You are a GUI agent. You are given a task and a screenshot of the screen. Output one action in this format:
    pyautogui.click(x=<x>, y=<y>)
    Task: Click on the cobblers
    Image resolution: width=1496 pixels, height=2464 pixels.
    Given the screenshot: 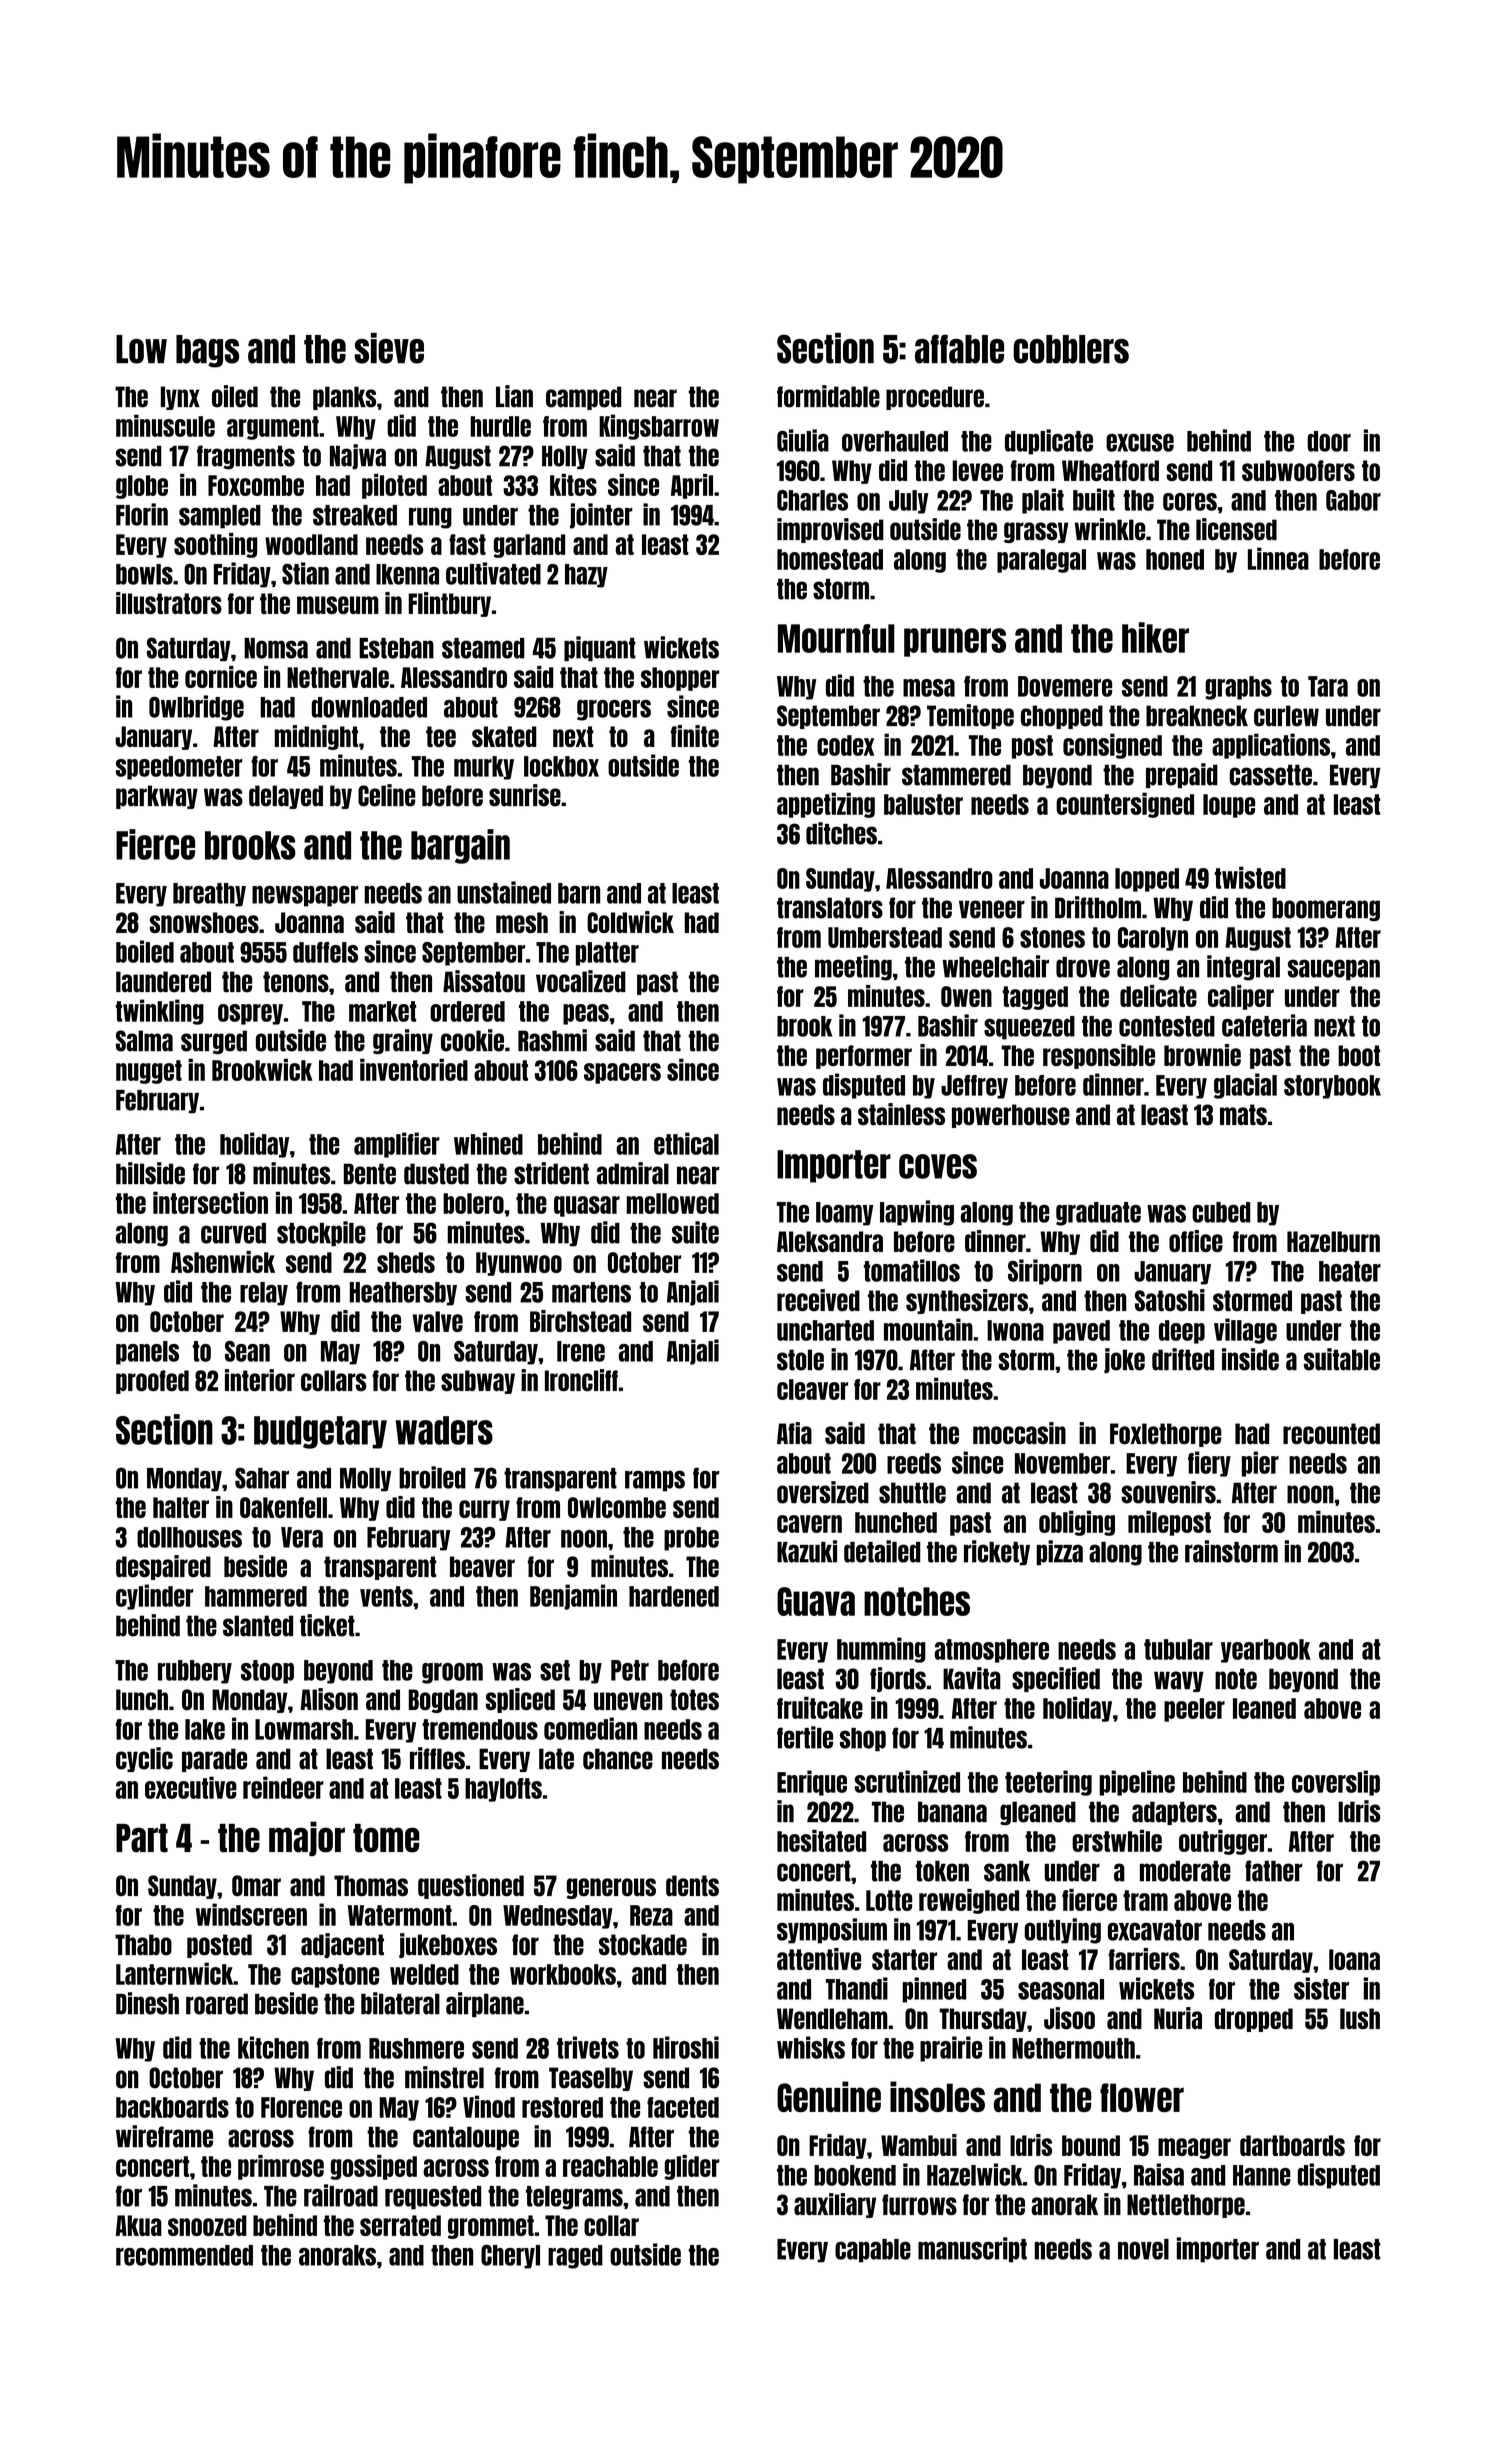 What is the action you would take?
    pyautogui.click(x=1071, y=349)
